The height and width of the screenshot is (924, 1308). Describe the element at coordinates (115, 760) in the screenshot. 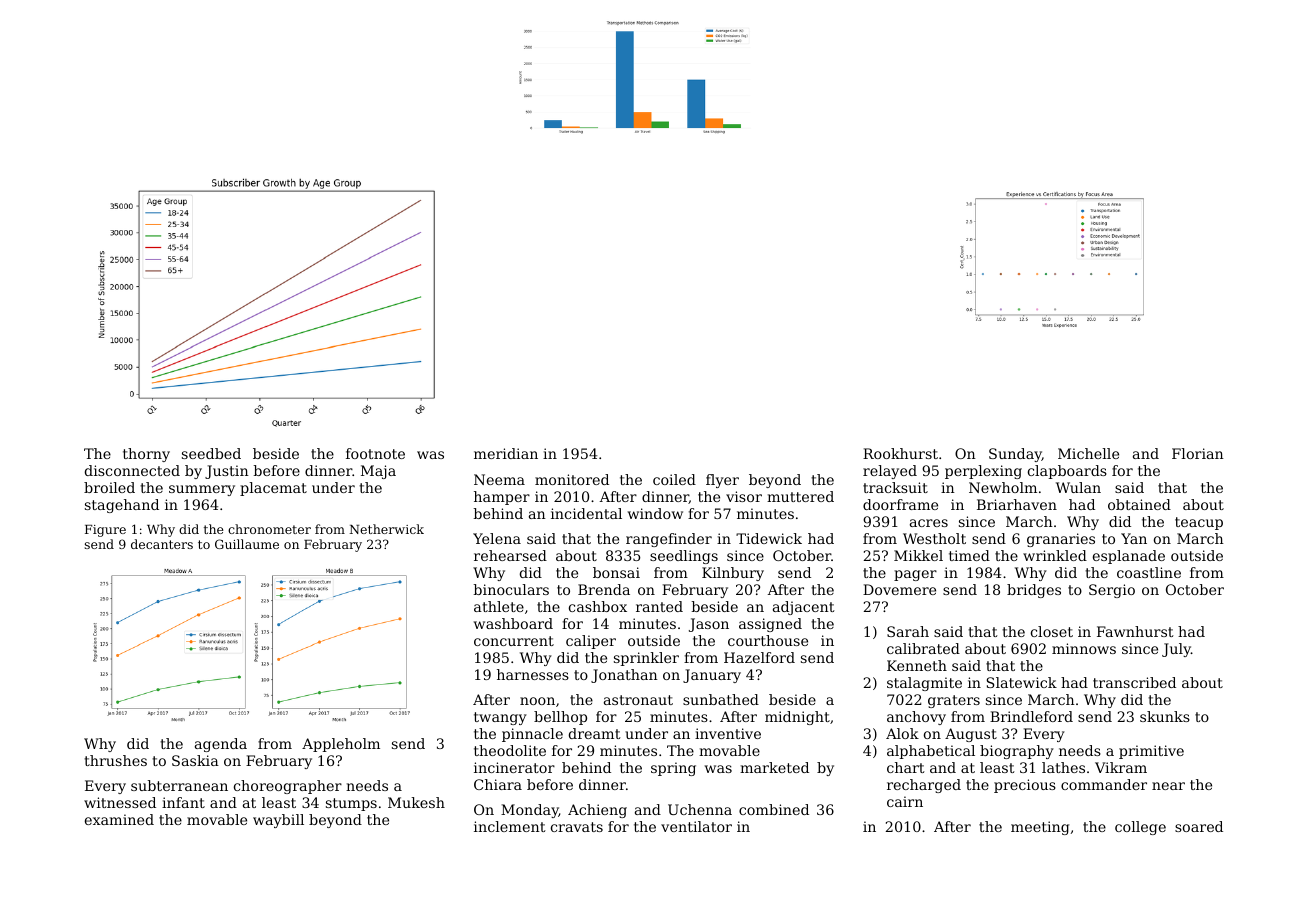

I see `thrushes` at that location.
